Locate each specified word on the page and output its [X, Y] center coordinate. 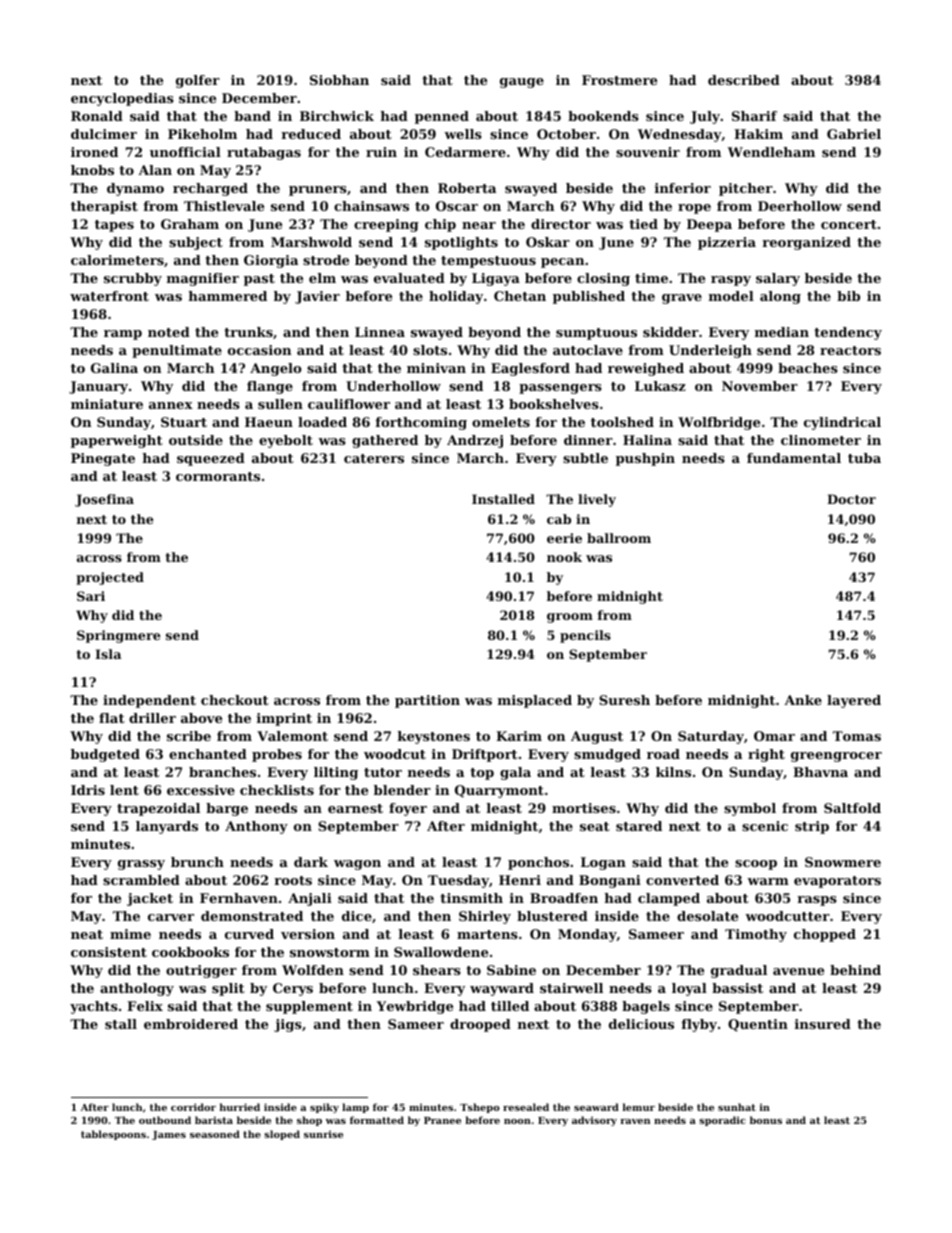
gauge [522, 83]
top [482, 774]
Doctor [851, 499]
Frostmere [619, 80]
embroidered [191, 1024]
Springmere [118, 636]
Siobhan [339, 80]
